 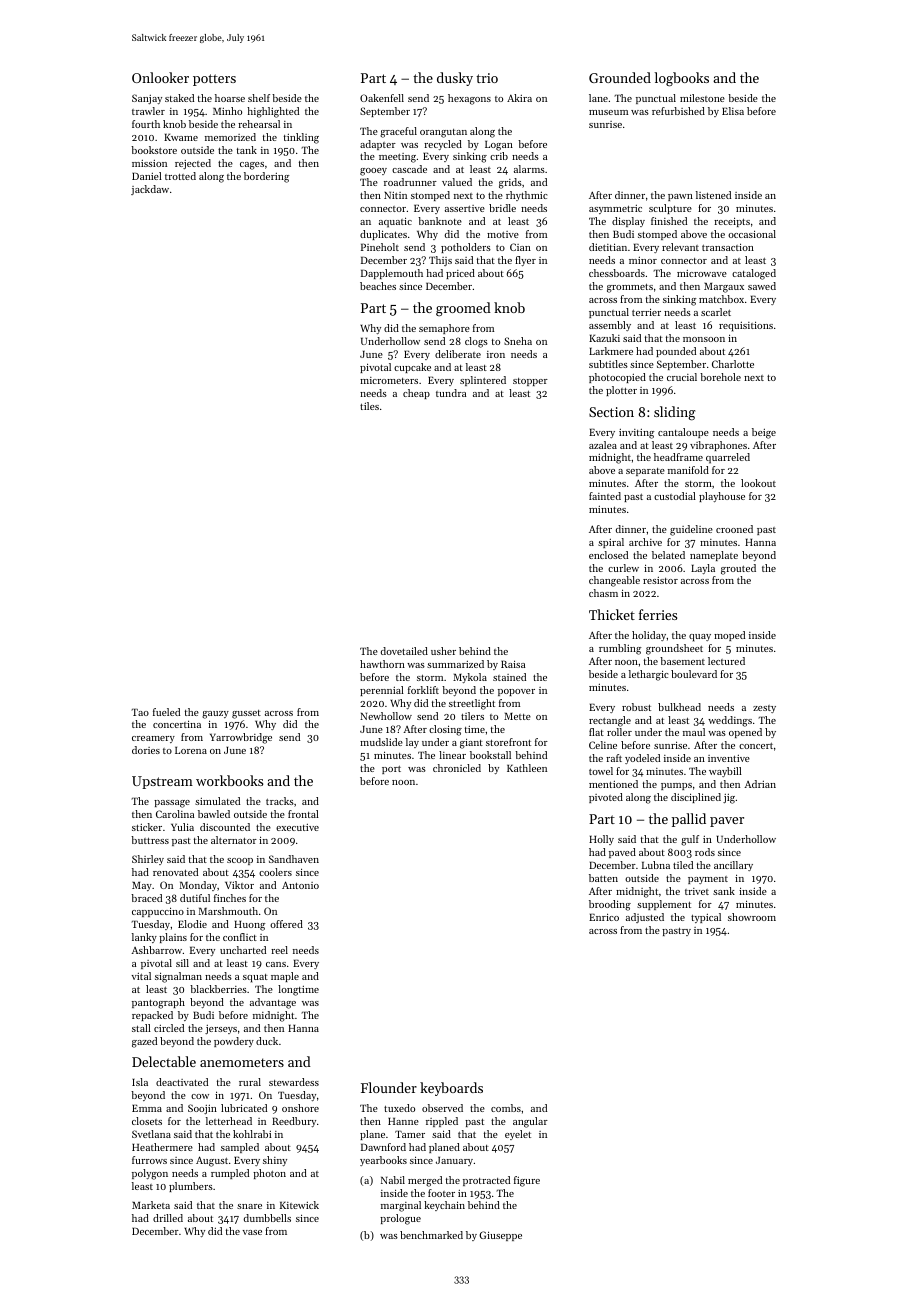 I want to click on gauzy, so click(x=215, y=715).
